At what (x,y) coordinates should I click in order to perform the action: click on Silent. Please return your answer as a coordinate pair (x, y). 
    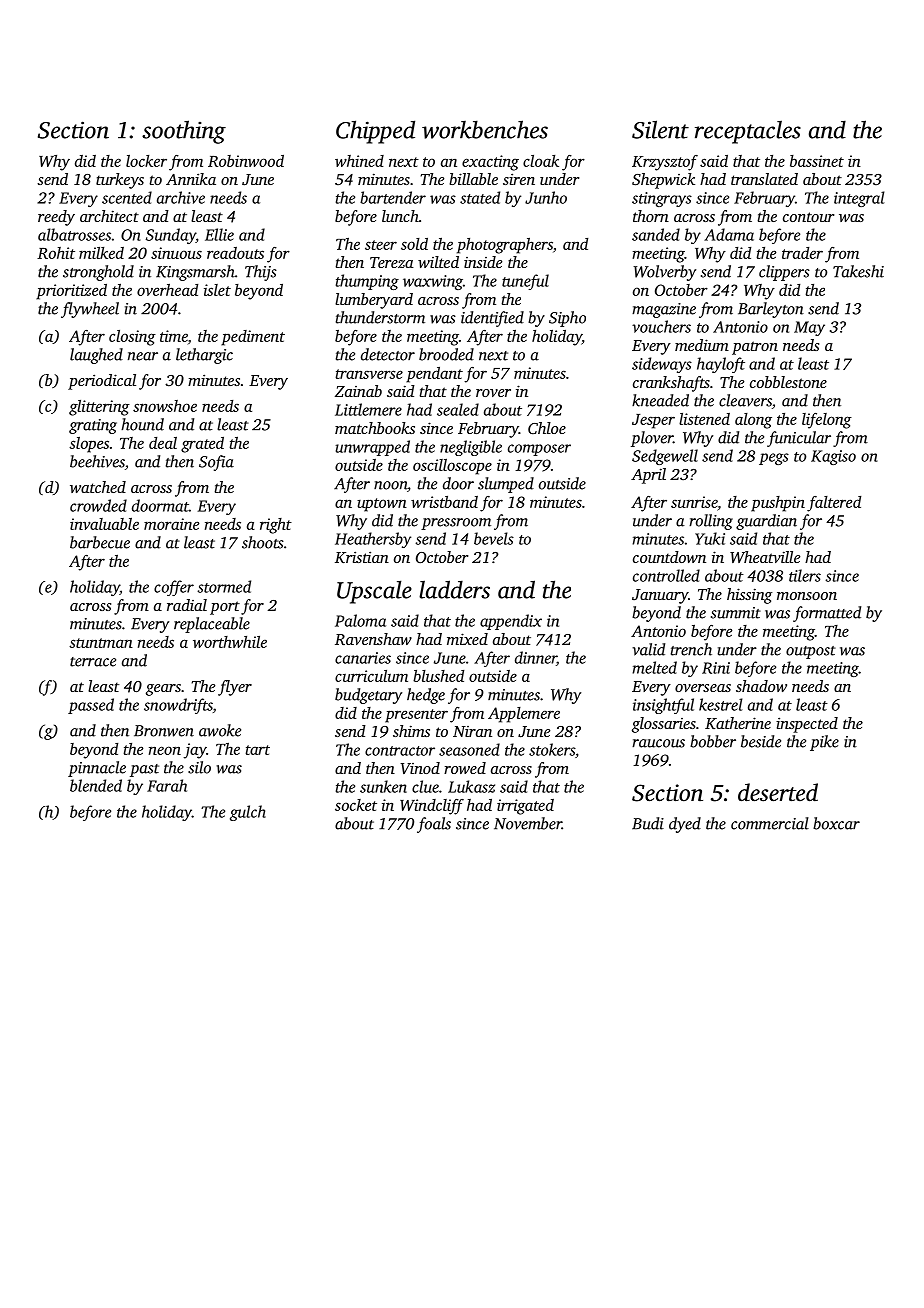
    Looking at the image, I should click on (660, 129).
